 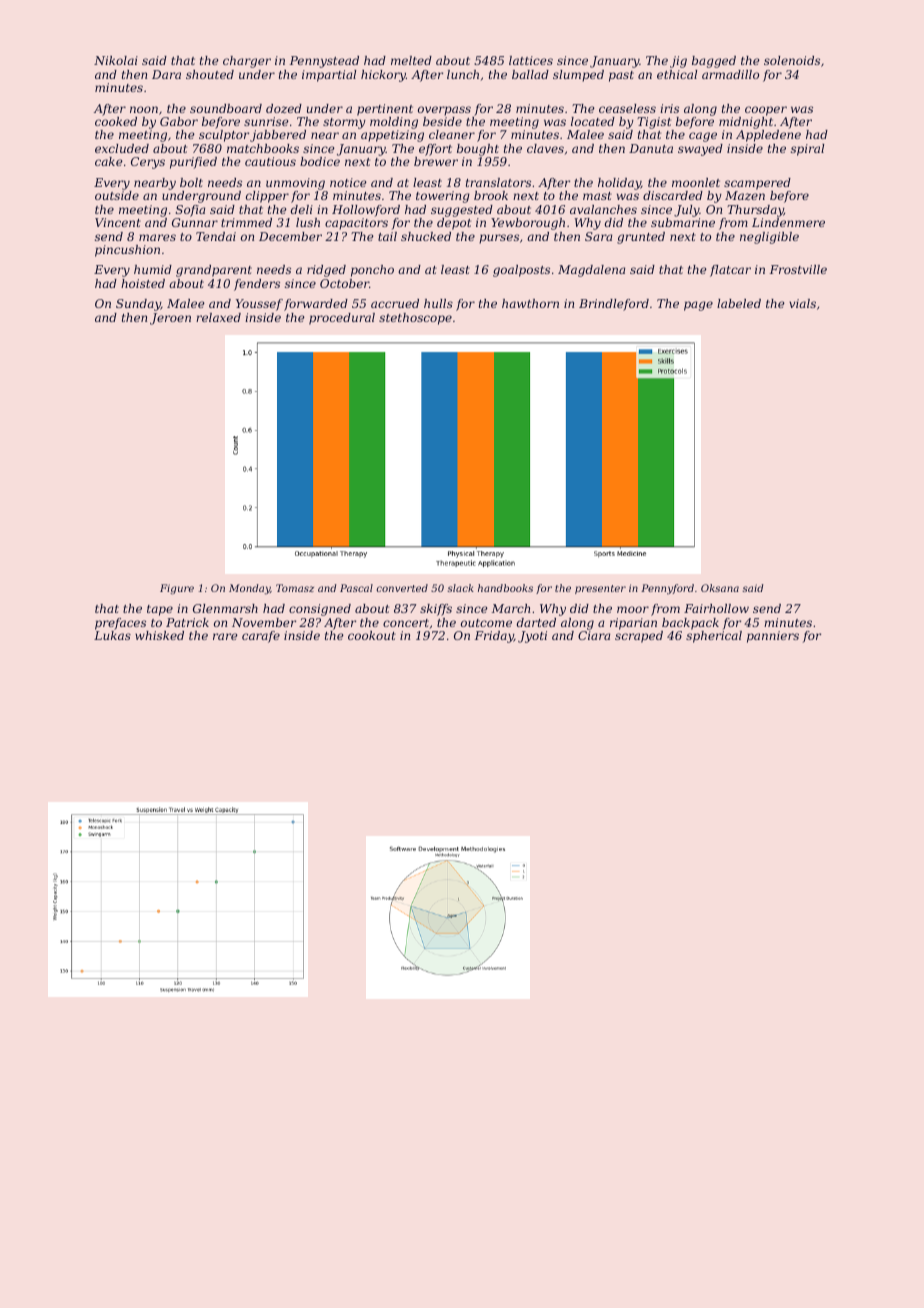 What do you see at coordinates (170, 319) in the screenshot?
I see `Jeroen` at bounding box center [170, 319].
